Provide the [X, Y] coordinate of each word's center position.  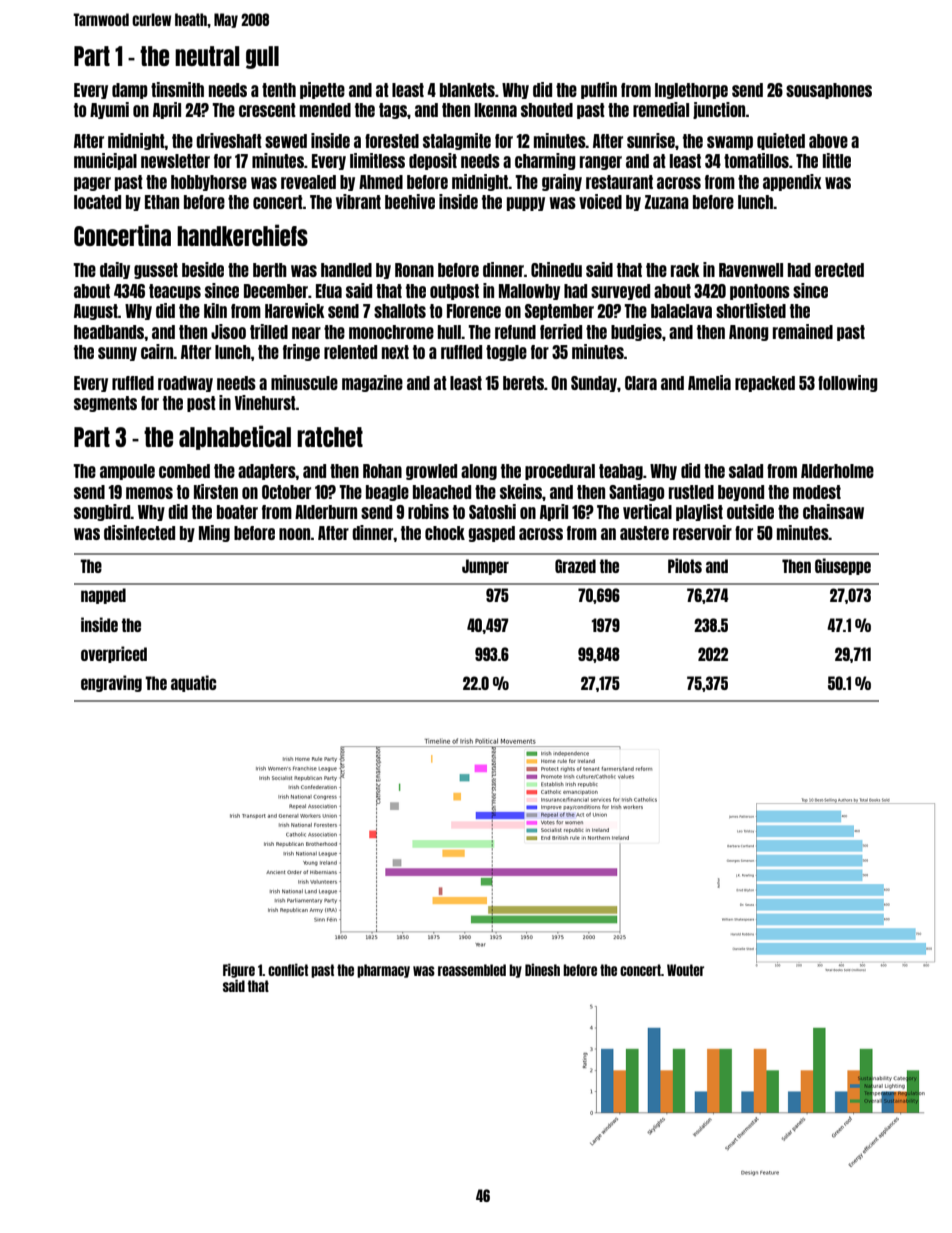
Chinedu [556, 269]
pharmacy [383, 971]
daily [115, 270]
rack [685, 270]
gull [262, 57]
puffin [599, 90]
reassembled [472, 970]
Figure [239, 970]
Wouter [685, 970]
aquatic [193, 683]
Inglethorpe [691, 91]
